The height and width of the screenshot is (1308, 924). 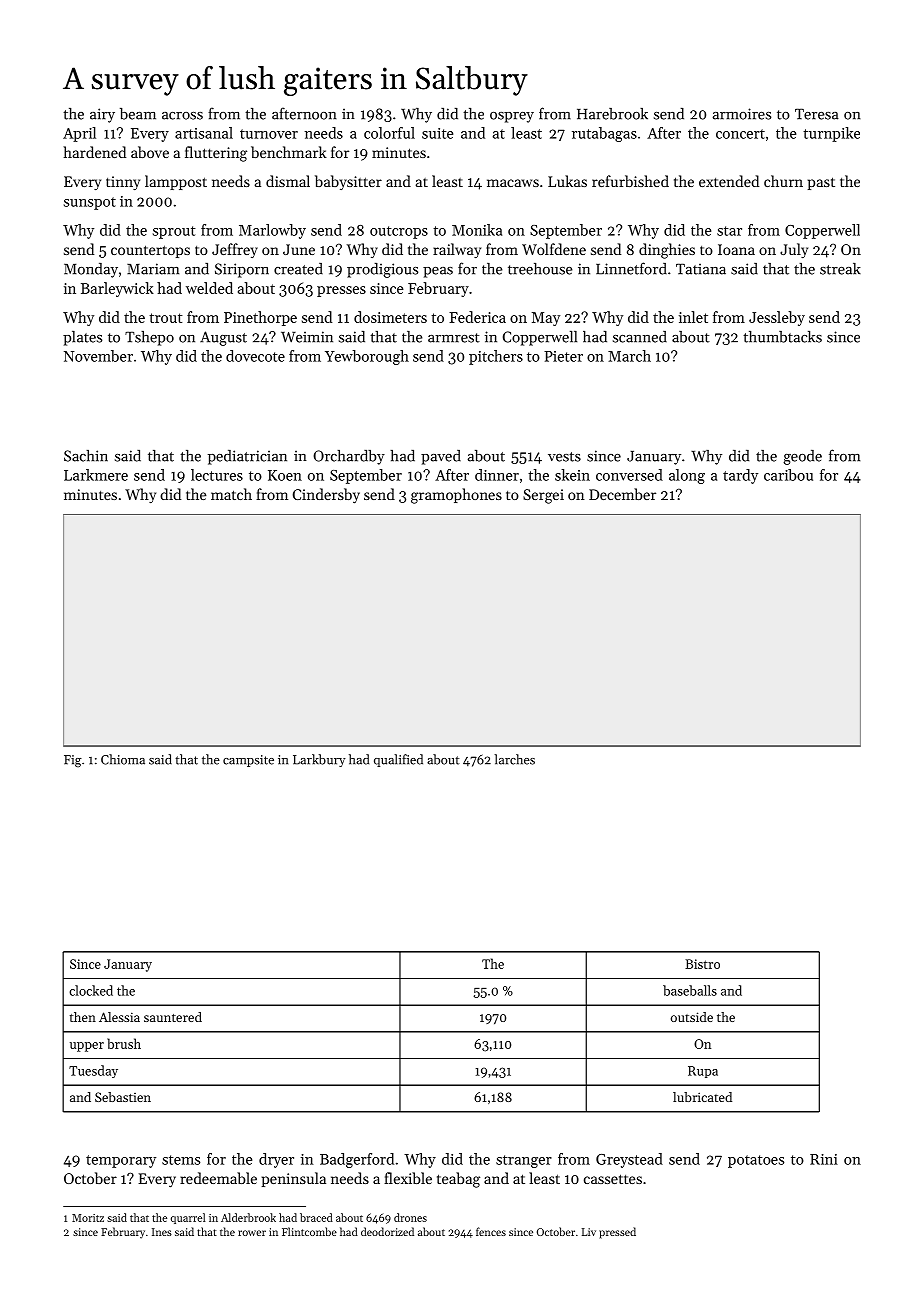 I want to click on hardened, so click(x=94, y=152).
